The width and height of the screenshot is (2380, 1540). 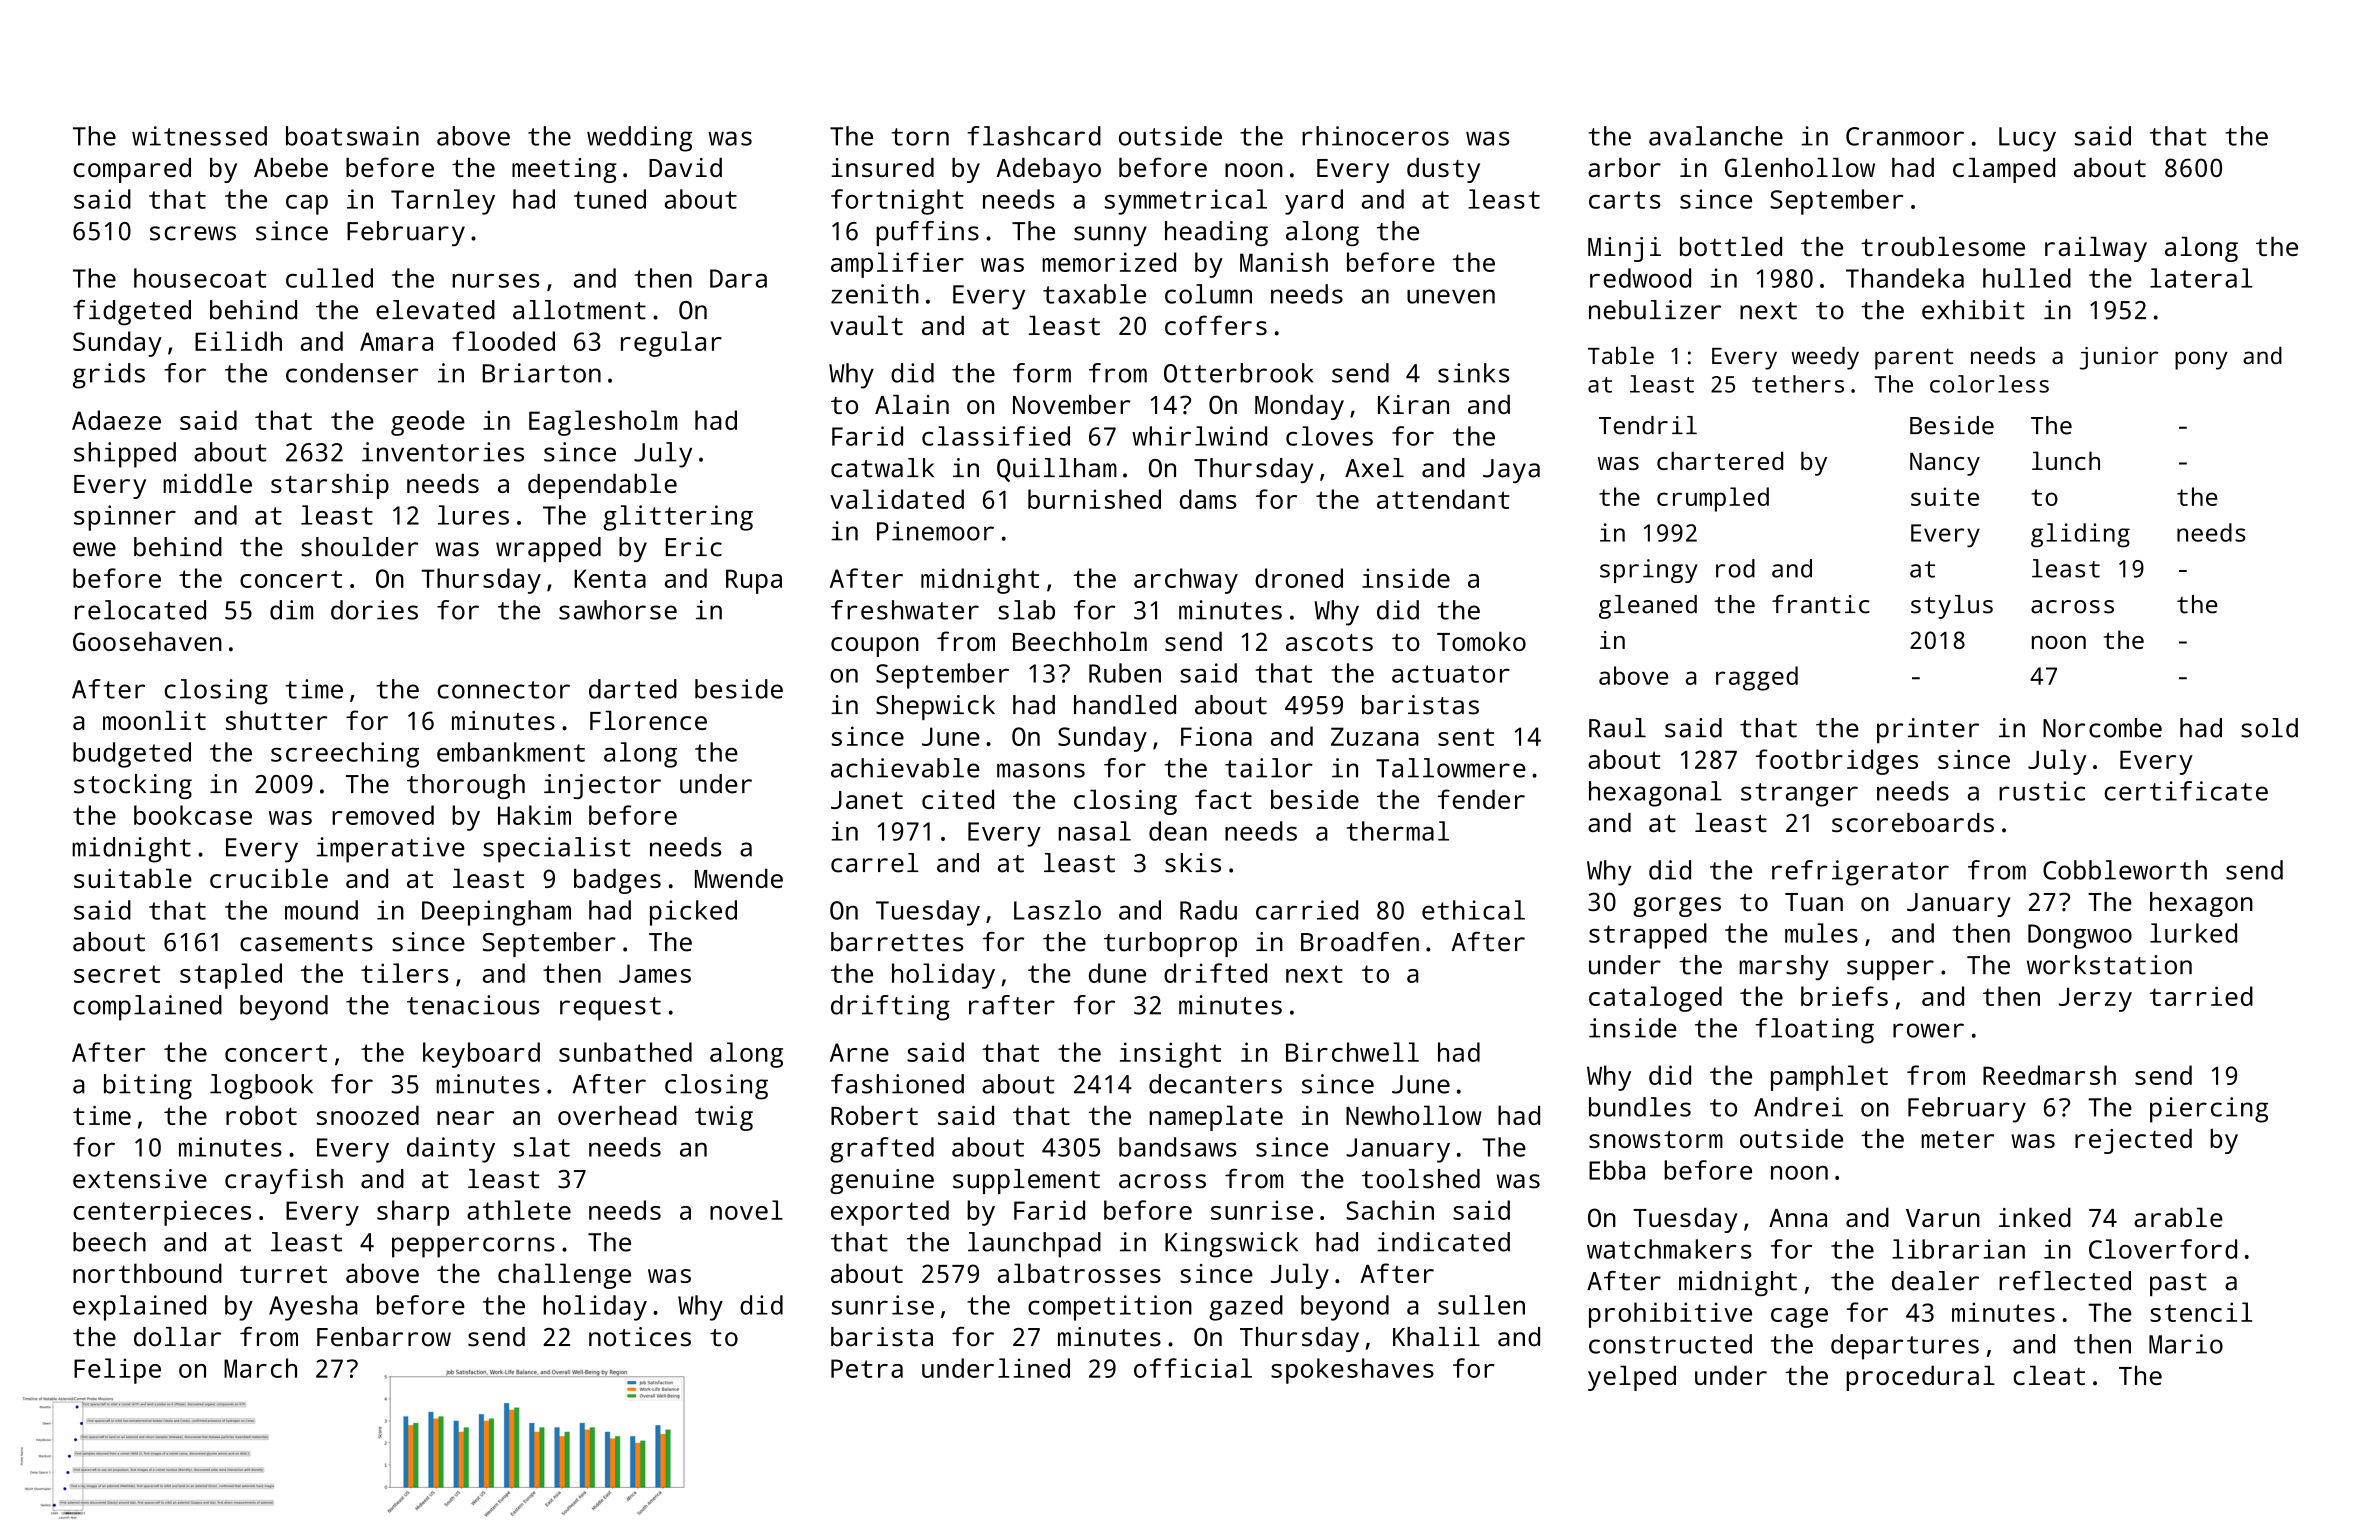 What do you see at coordinates (1757, 678) in the screenshot?
I see `ragged` at bounding box center [1757, 678].
